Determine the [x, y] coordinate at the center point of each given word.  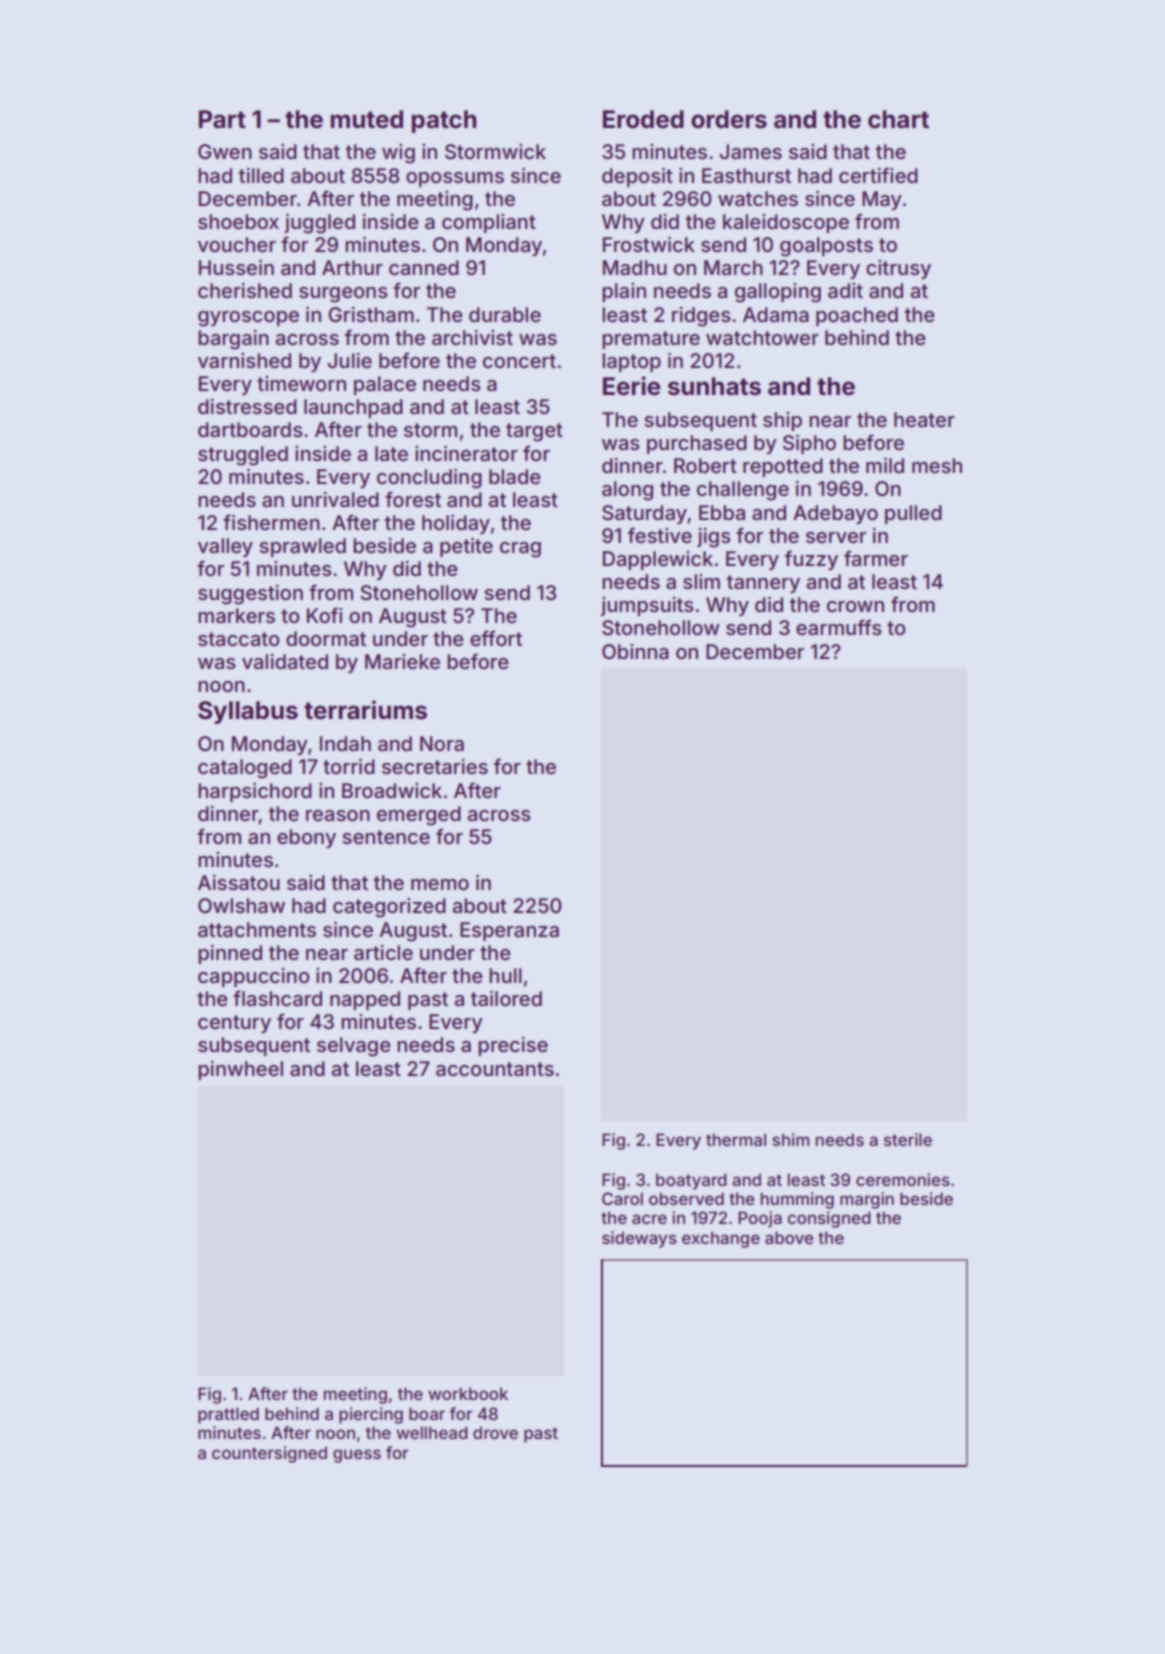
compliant [489, 223]
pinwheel [240, 1070]
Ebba [722, 513]
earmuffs [839, 627]
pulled [913, 514]
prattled [228, 1415]
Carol [622, 1198]
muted [367, 119]
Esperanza [509, 931]
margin [867, 1200]
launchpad [353, 408]
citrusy [898, 269]
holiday [456, 524]
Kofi [324, 615]
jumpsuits [647, 606]
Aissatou [239, 882]
